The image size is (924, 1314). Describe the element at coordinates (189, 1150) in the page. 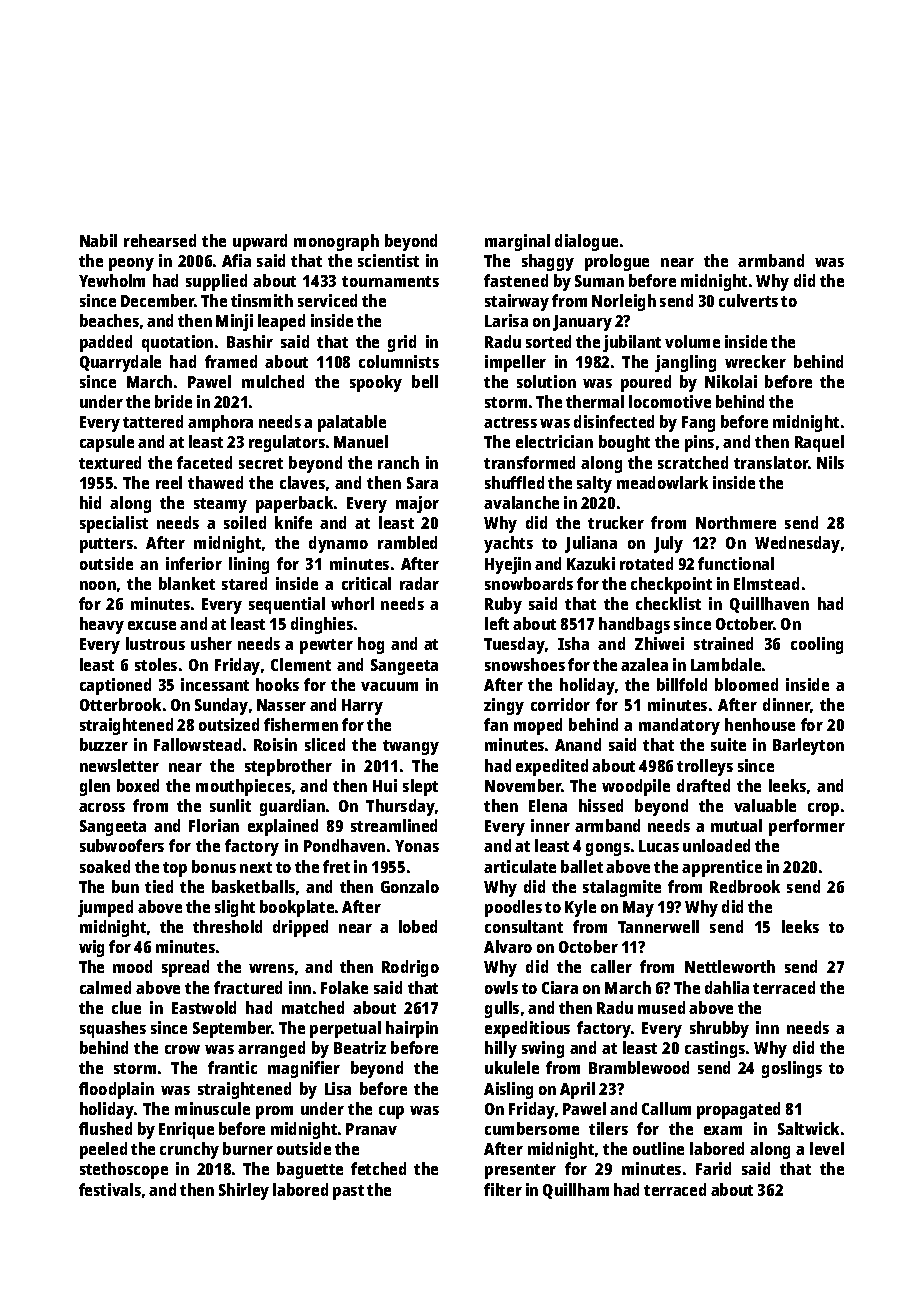

I see `crunchy` at that location.
